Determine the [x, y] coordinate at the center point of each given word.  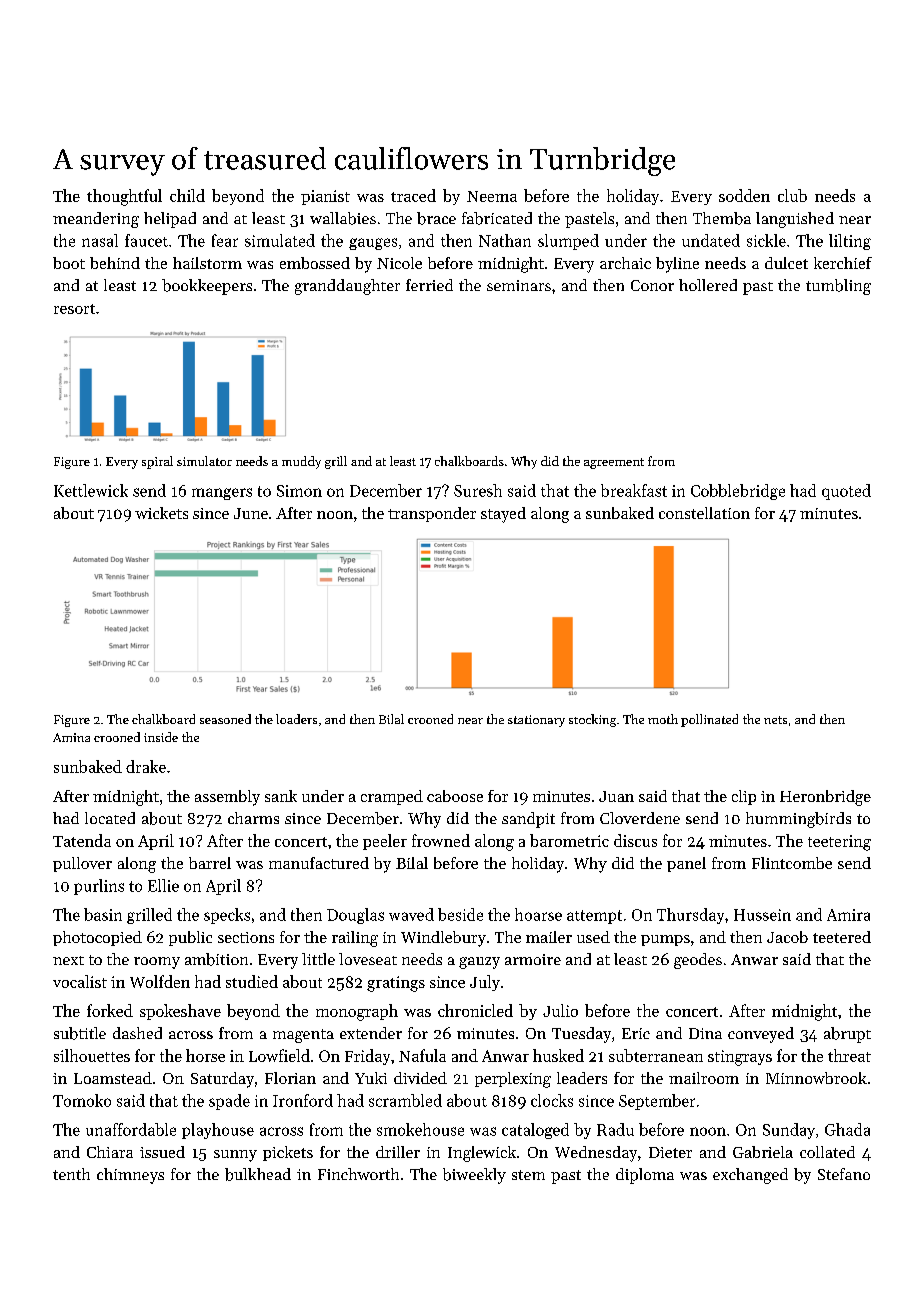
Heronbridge [825, 798]
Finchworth [358, 1174]
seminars [519, 285]
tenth [71, 1174]
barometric [569, 840]
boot [69, 263]
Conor [652, 285]
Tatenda [82, 840]
